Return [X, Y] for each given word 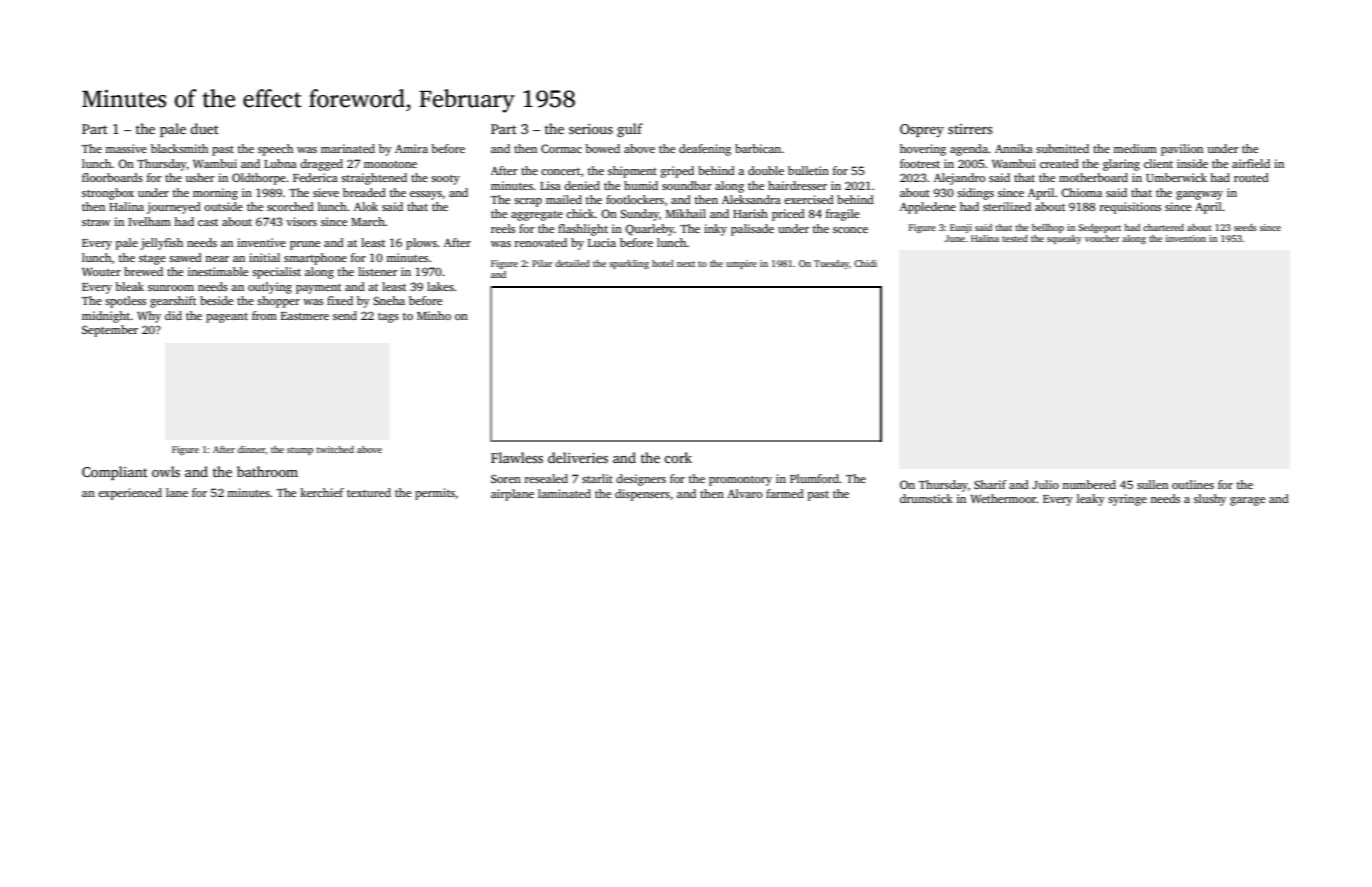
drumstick [926, 498]
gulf [630, 130]
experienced [130, 494]
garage [1247, 501]
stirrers [970, 129]
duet [204, 128]
